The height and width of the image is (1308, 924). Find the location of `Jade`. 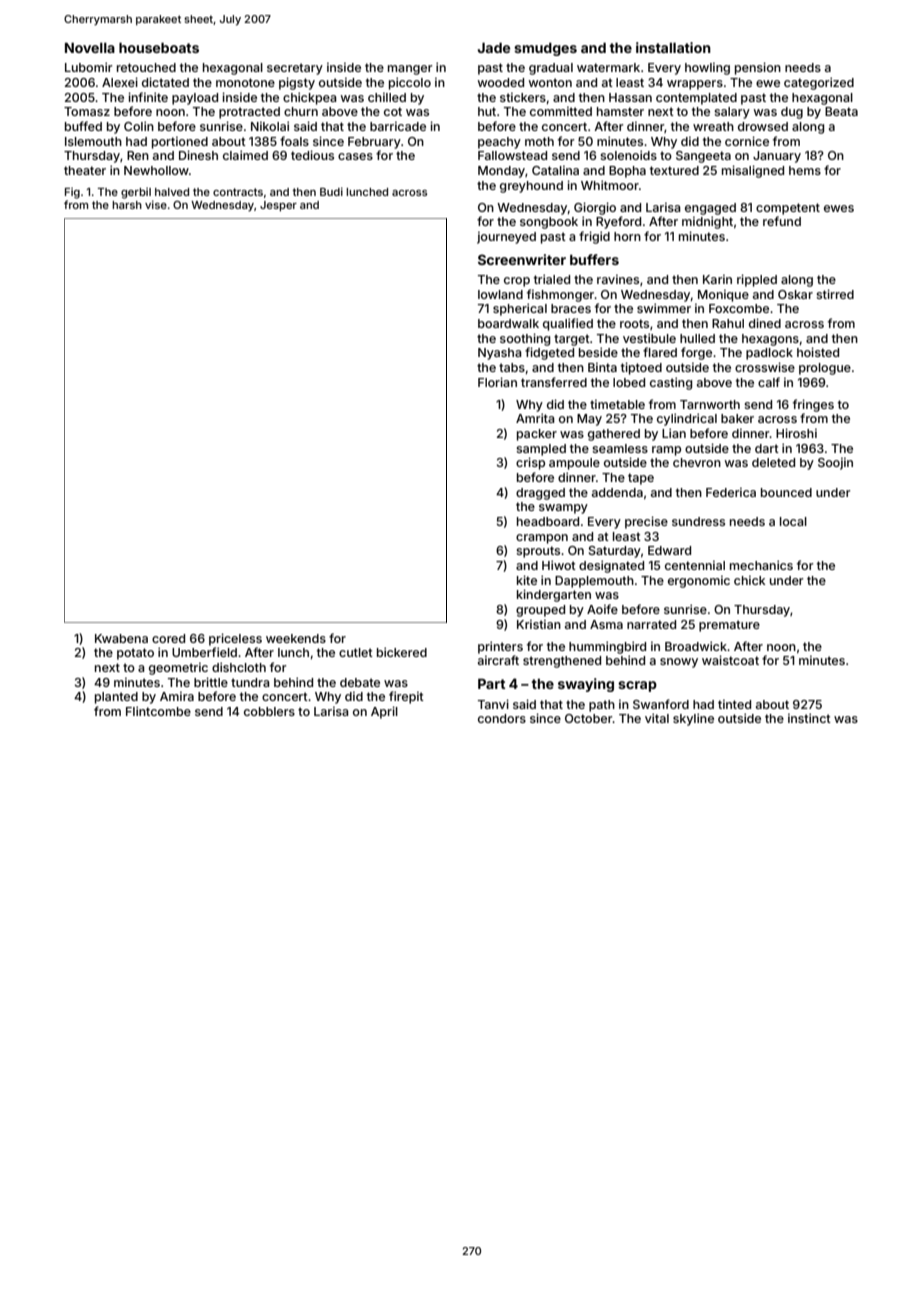

Jade is located at coordinates (494, 48).
